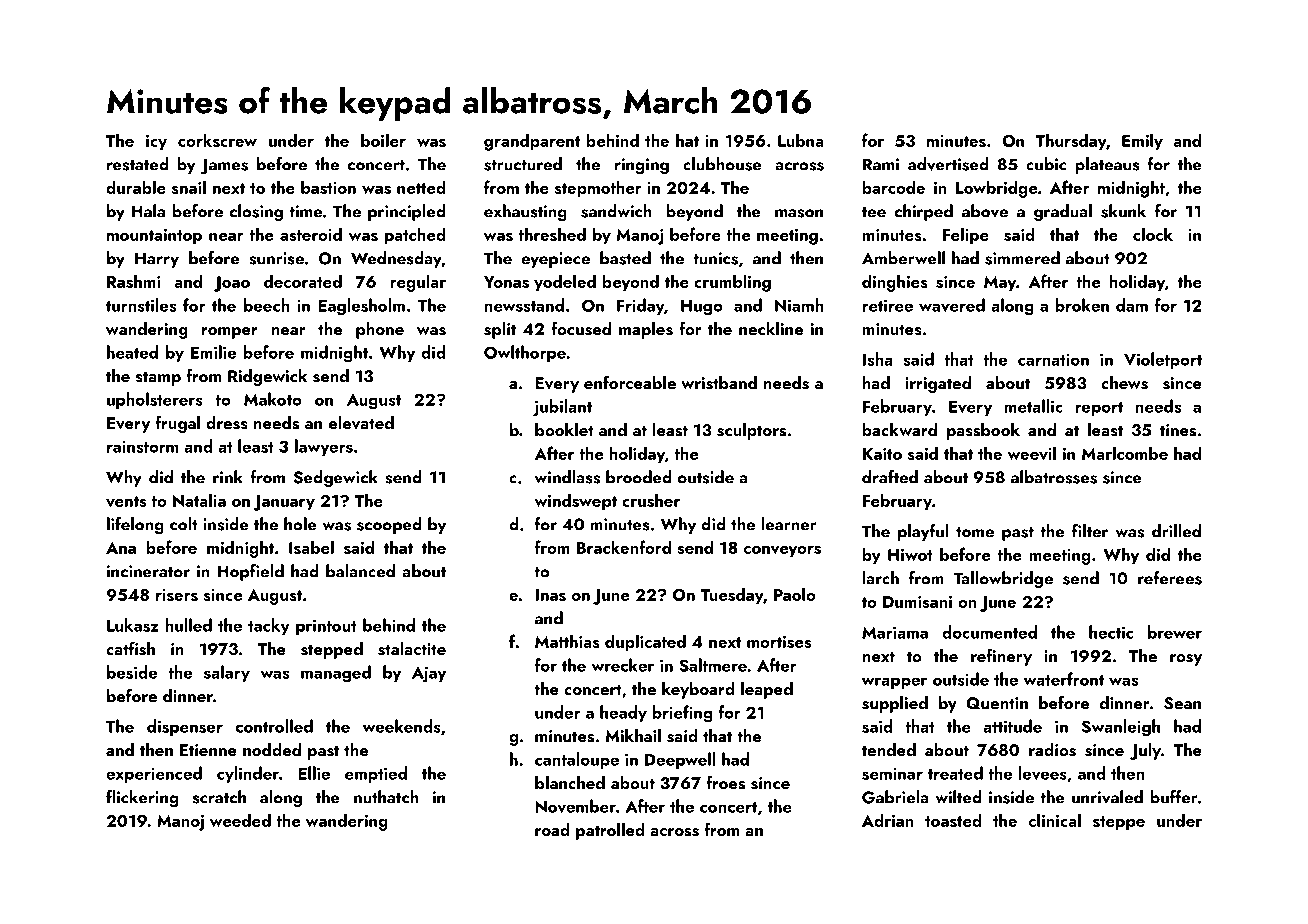 The image size is (1308, 924). What do you see at coordinates (552, 234) in the screenshot?
I see `threshed` at bounding box center [552, 234].
